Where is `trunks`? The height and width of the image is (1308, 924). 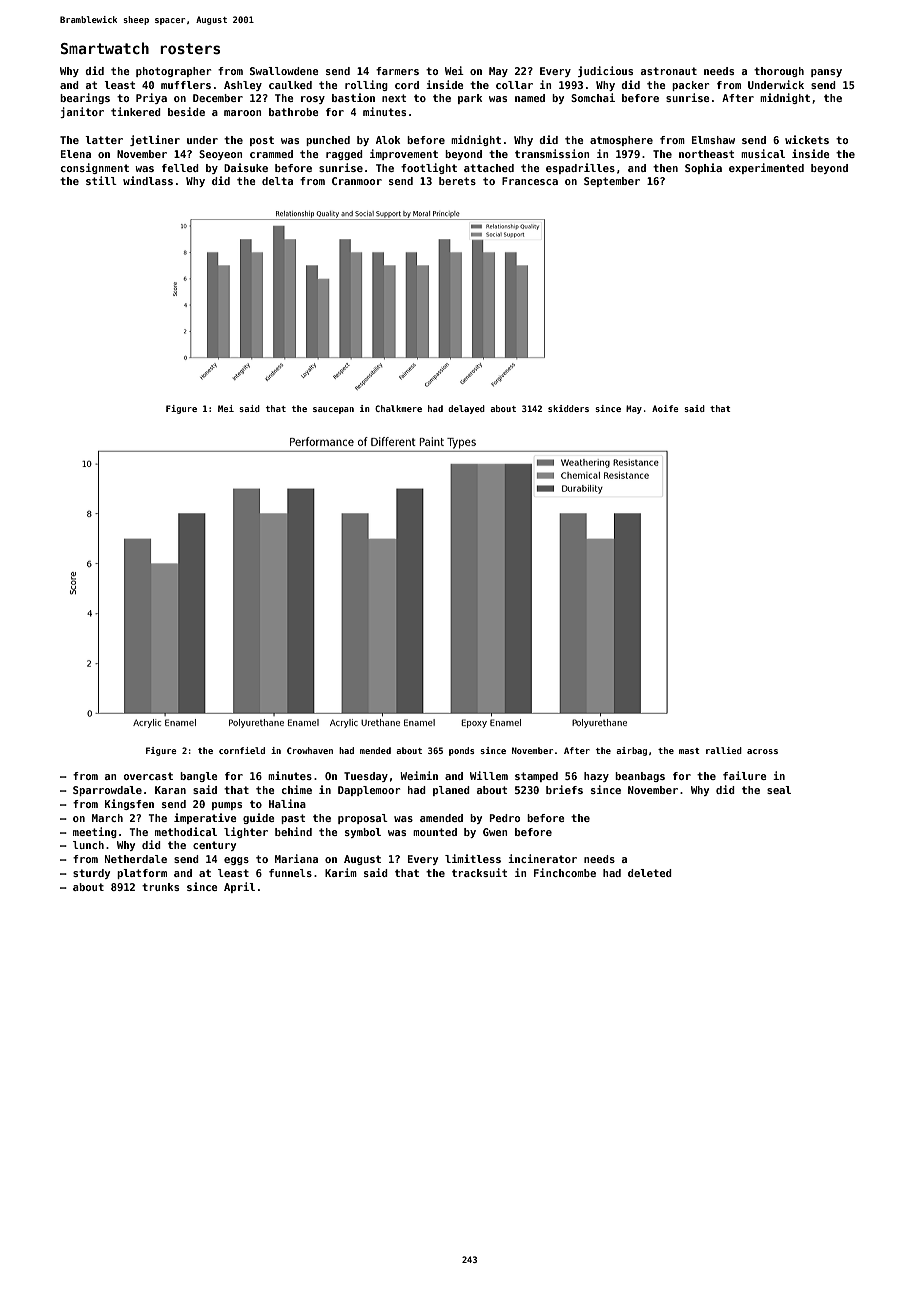 trunks is located at coordinates (160, 887).
